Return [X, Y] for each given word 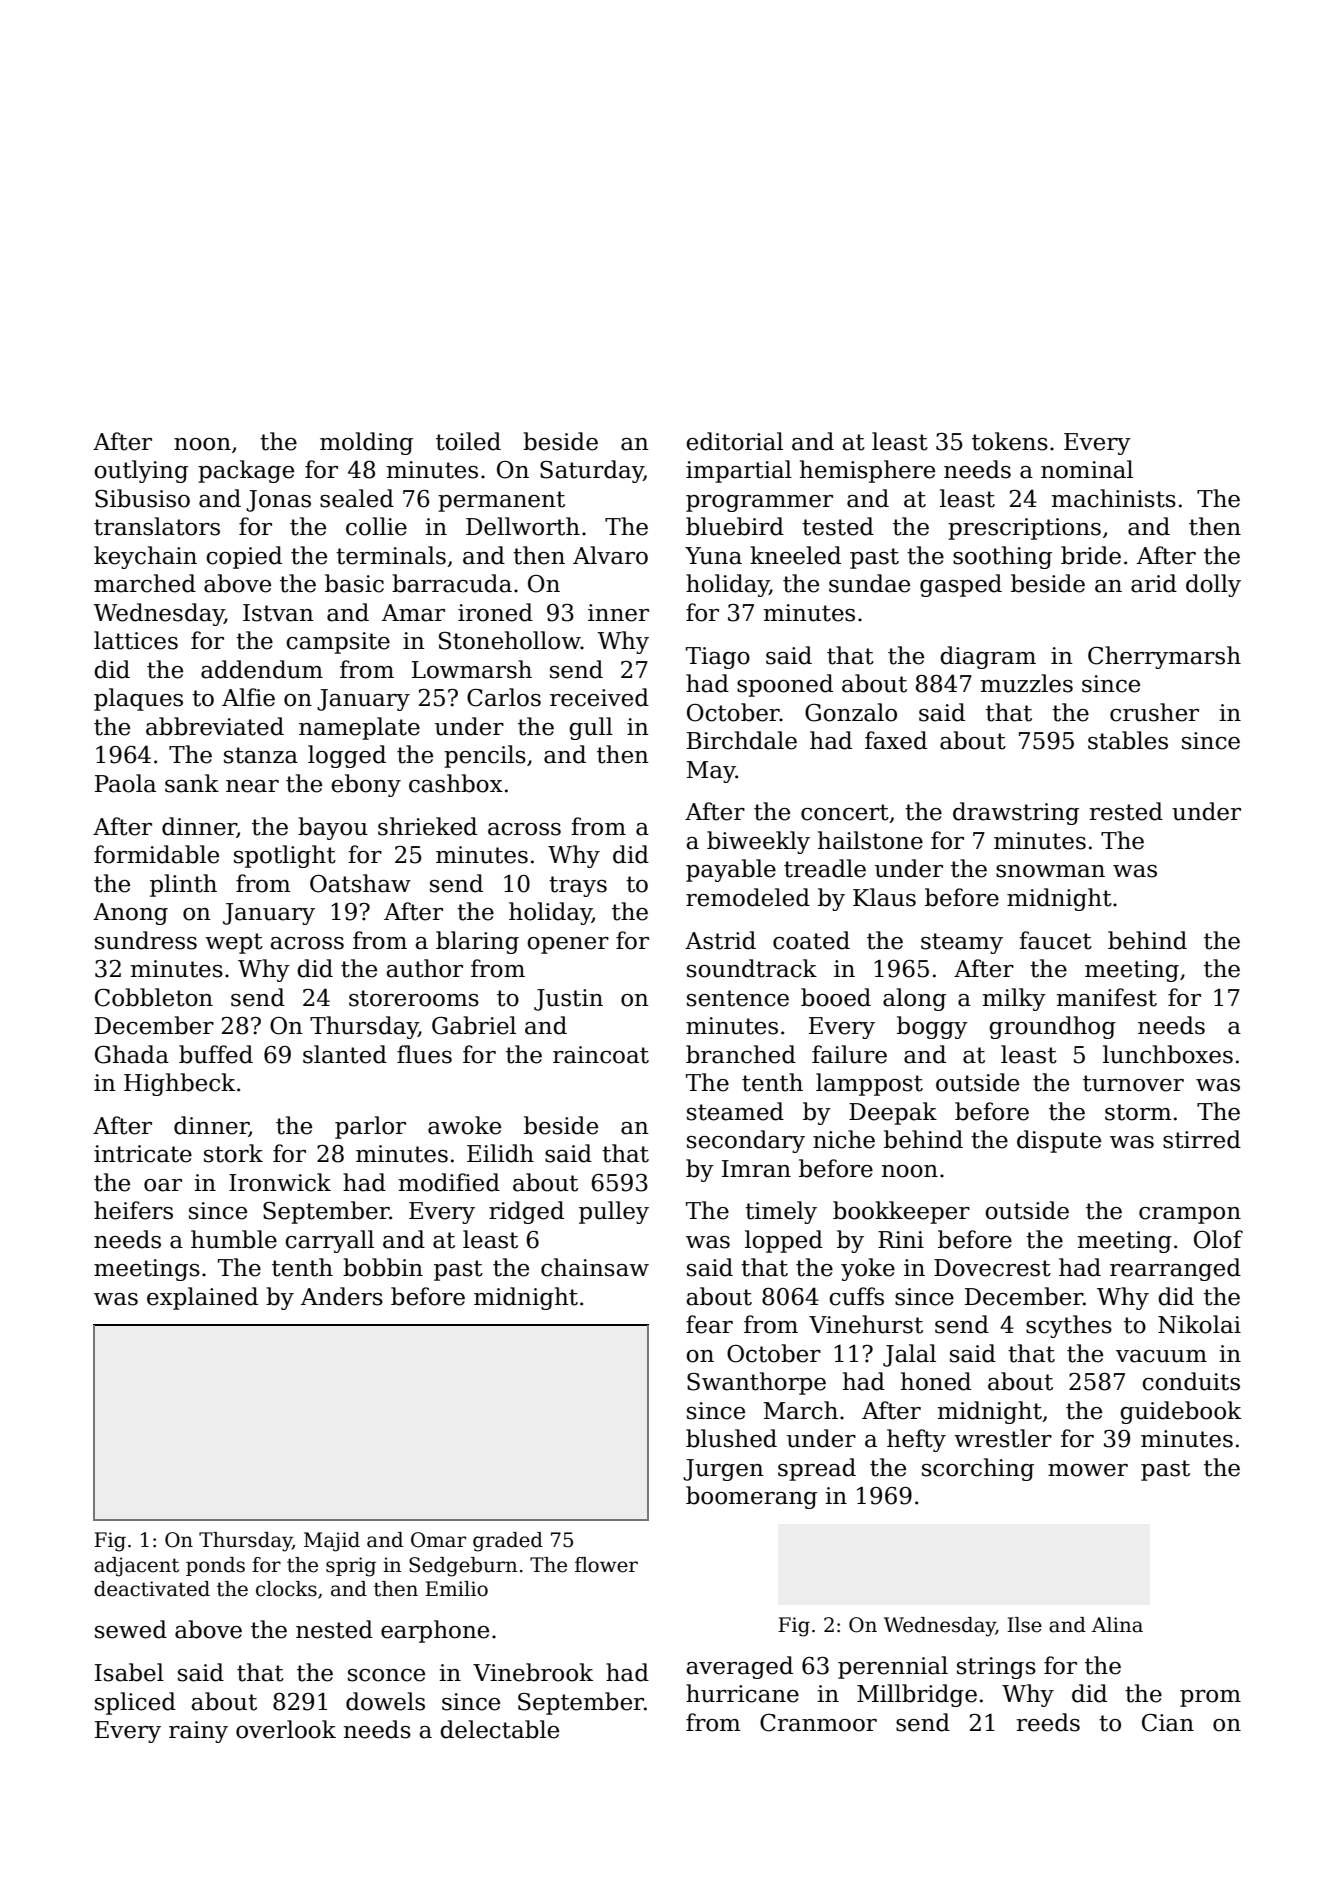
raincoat [601, 1055]
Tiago [718, 658]
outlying [141, 471]
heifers [133, 1210]
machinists [1114, 498]
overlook [286, 1729]
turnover [1133, 1083]
